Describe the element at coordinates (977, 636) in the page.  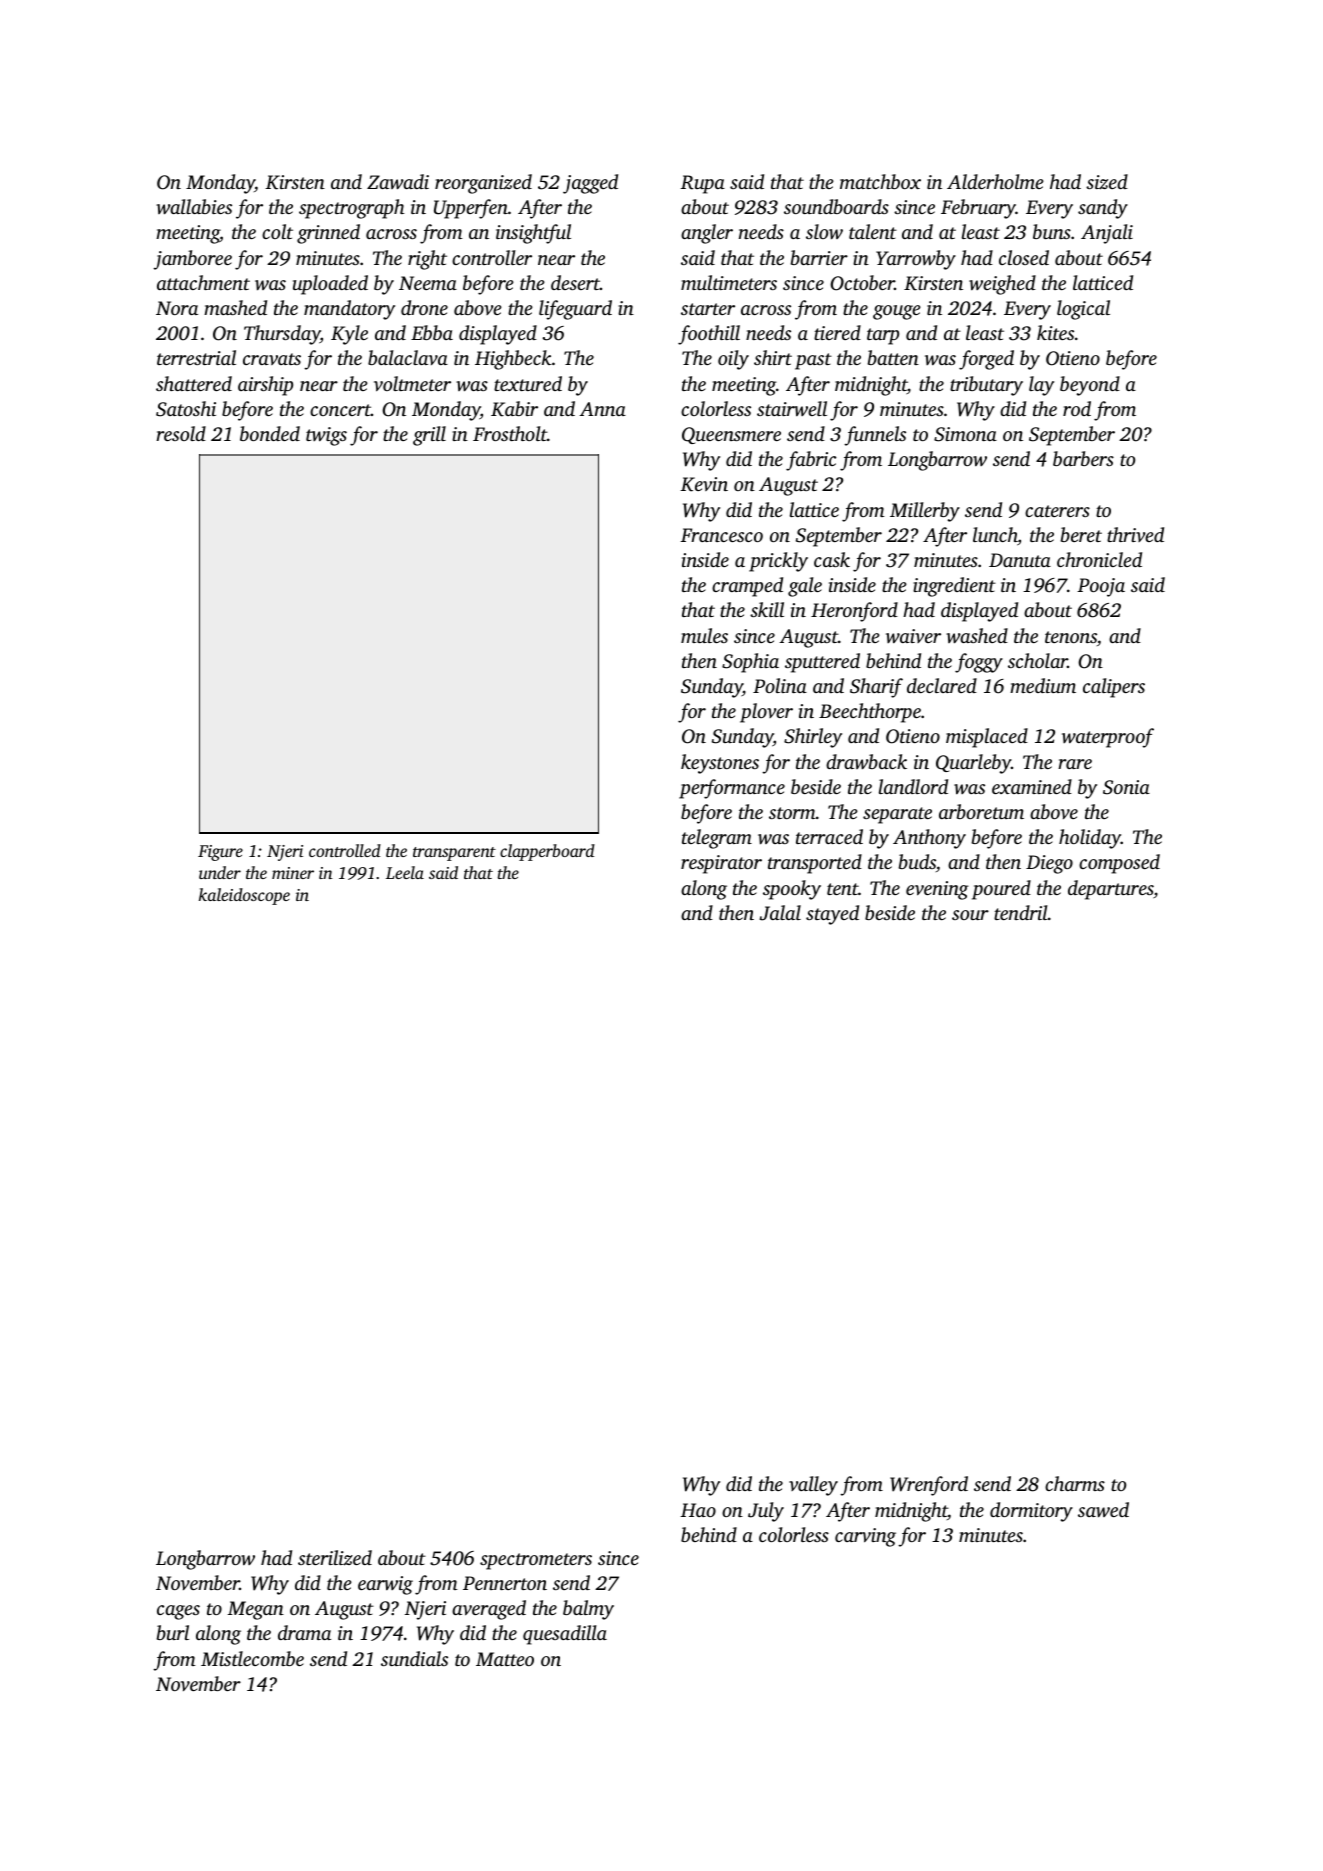
I see `washed` at that location.
